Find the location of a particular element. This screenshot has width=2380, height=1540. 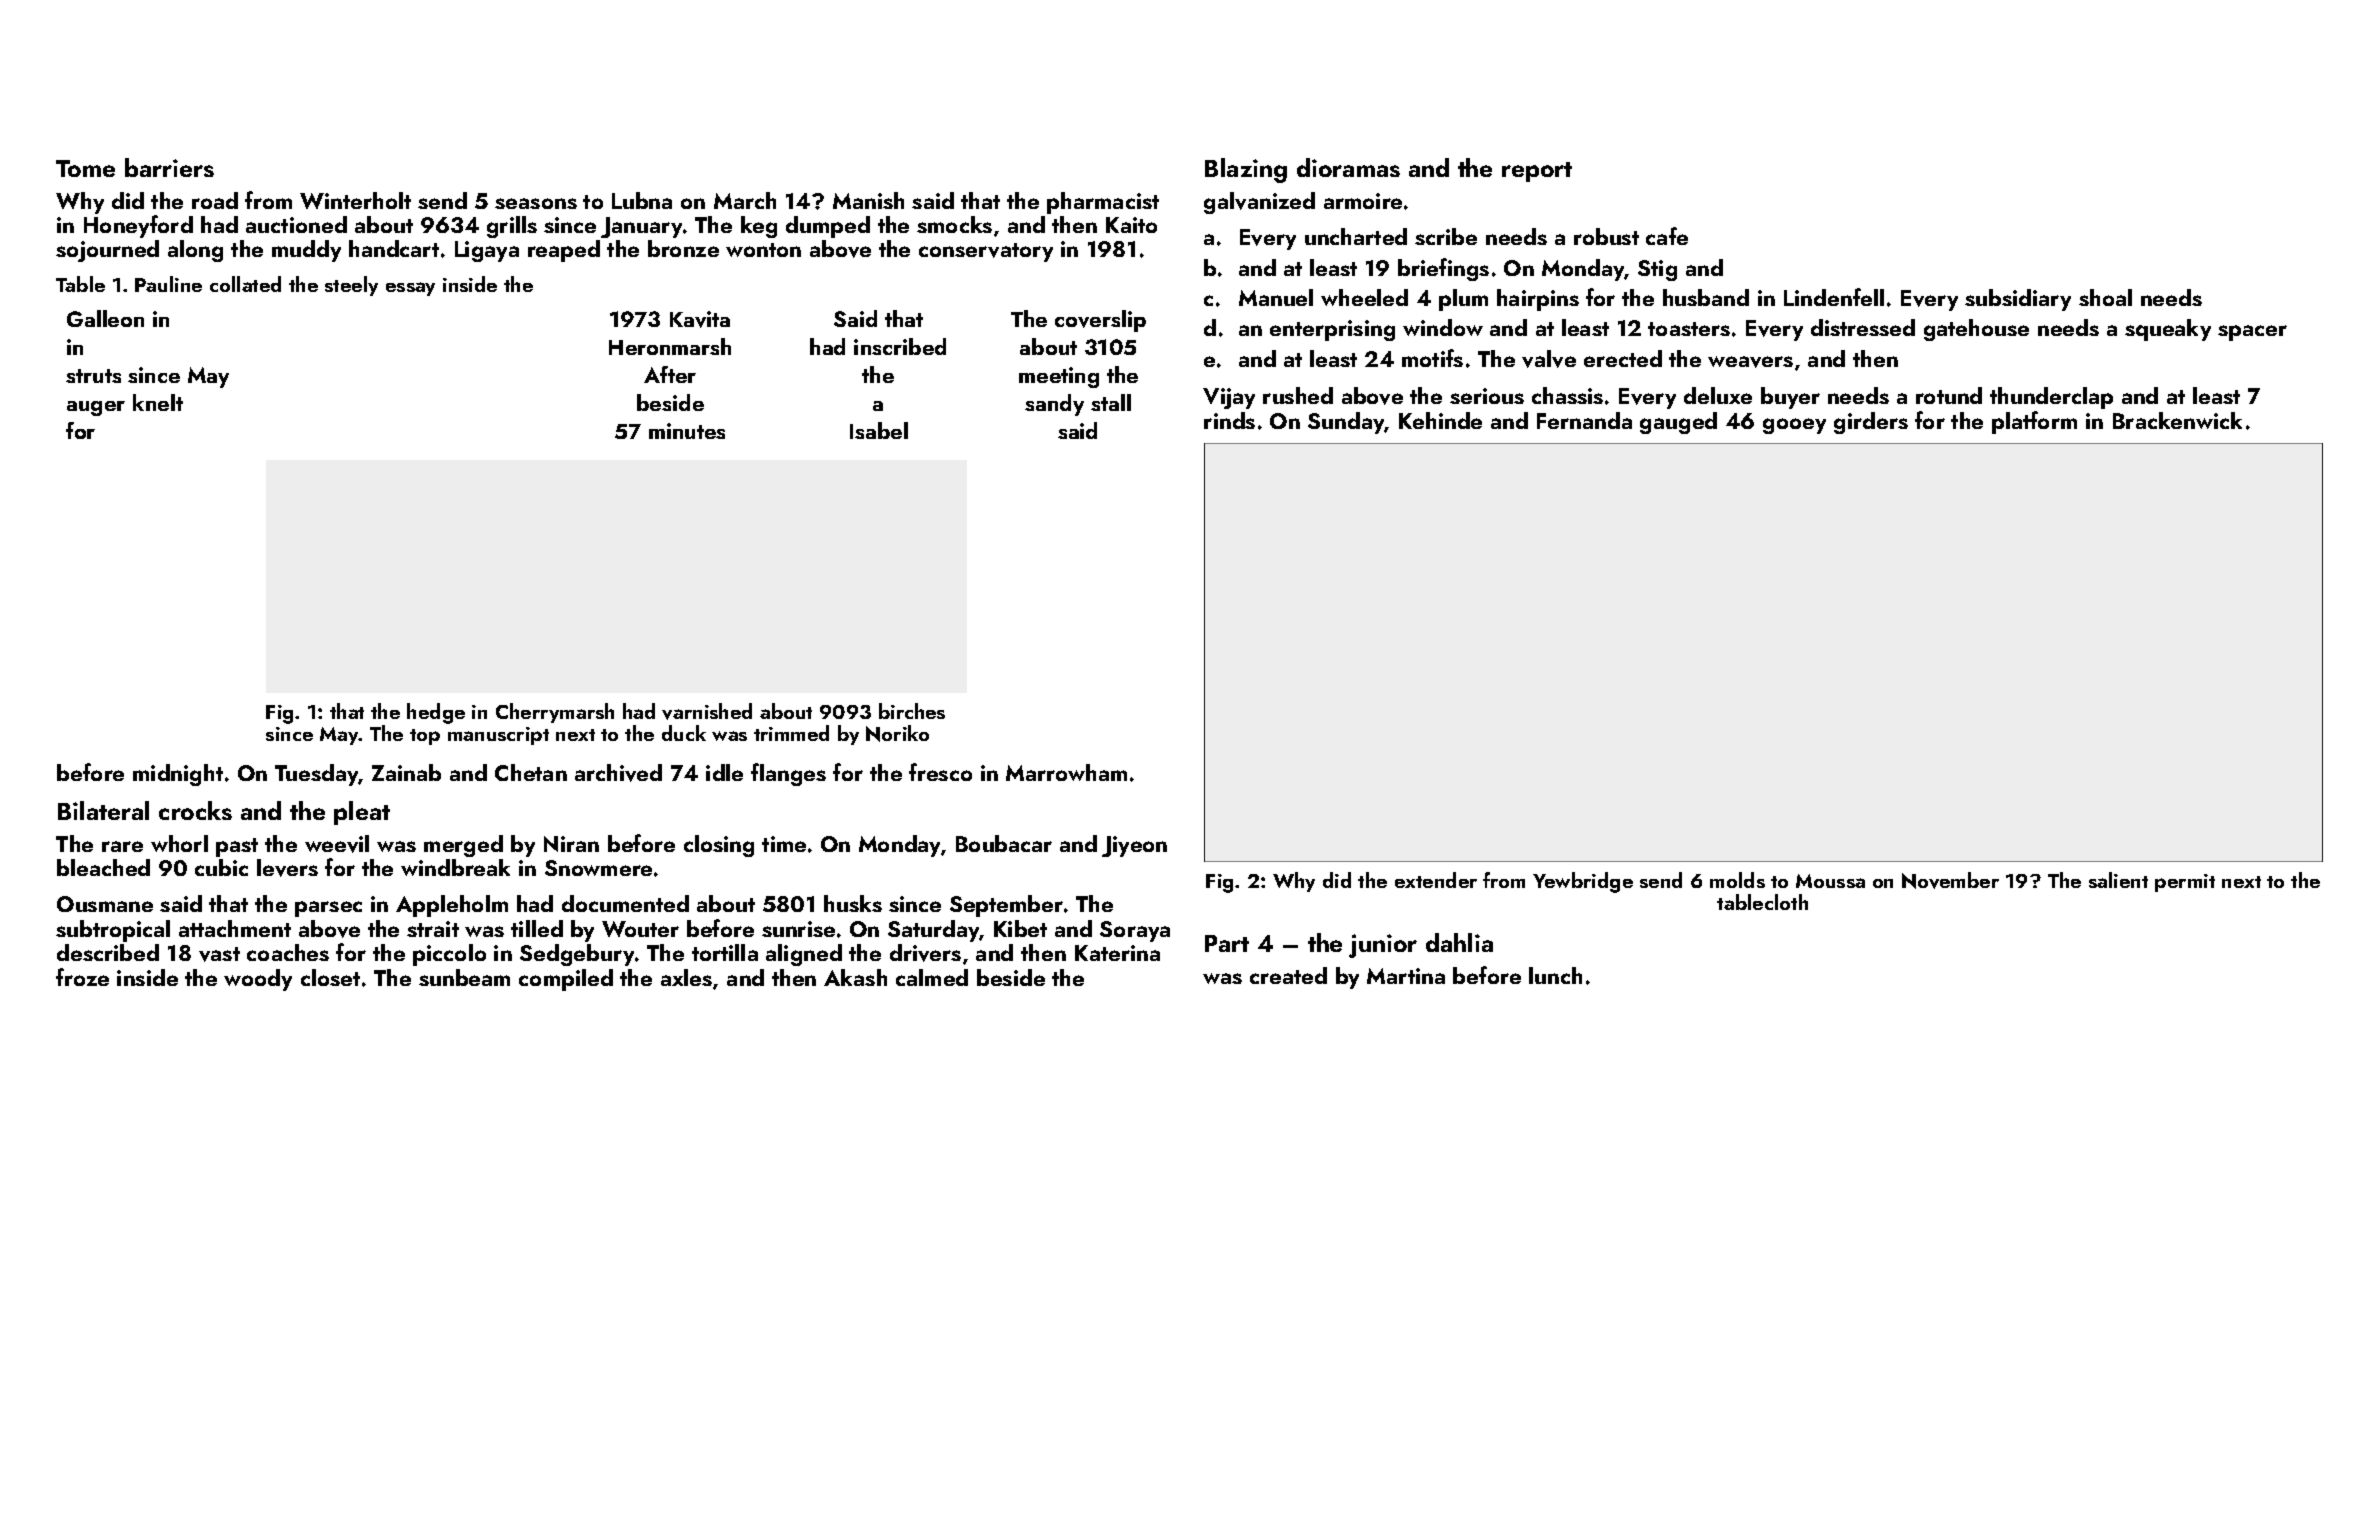

platform is located at coordinates (2034, 422).
